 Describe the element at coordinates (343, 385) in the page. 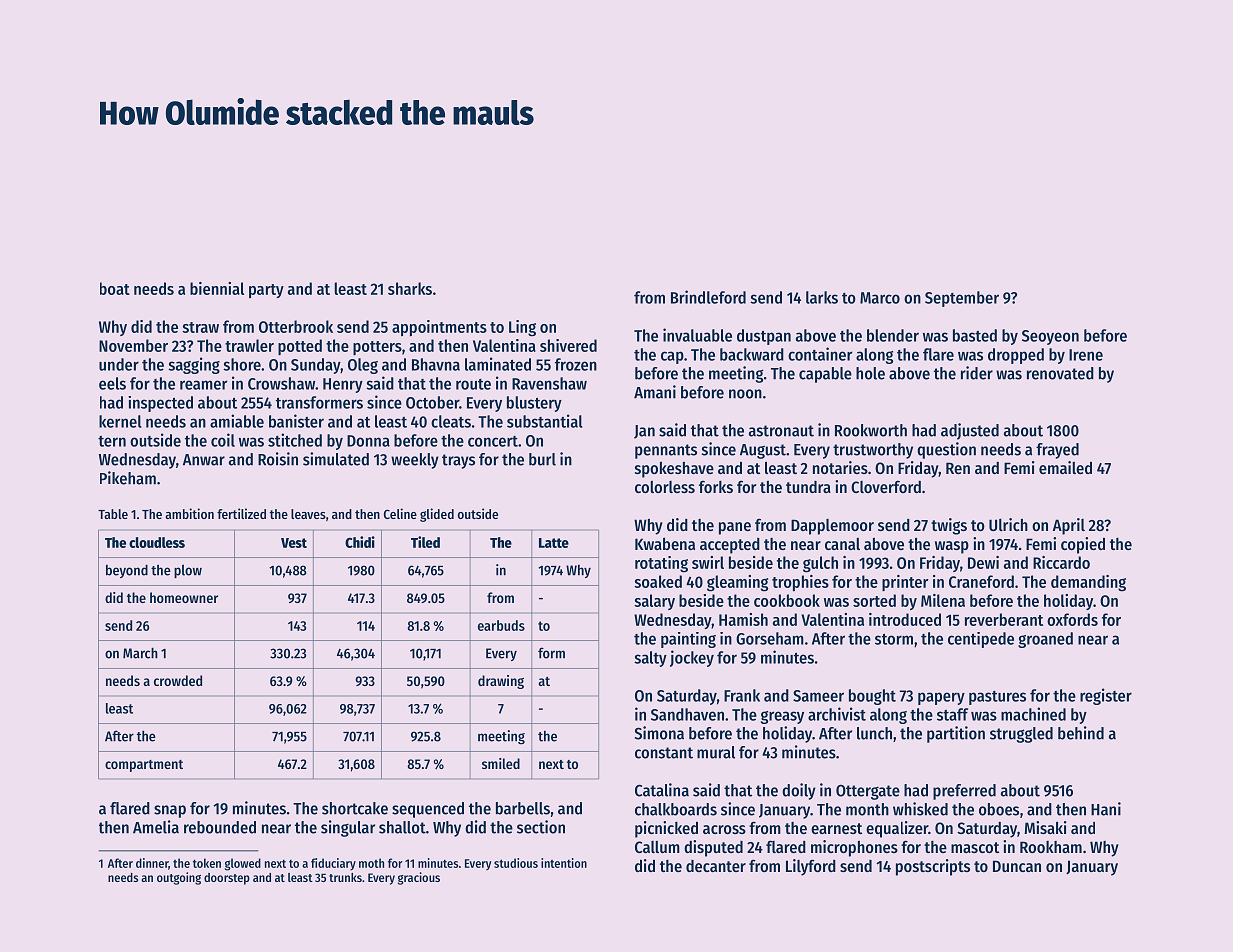

I see `Henry` at that location.
